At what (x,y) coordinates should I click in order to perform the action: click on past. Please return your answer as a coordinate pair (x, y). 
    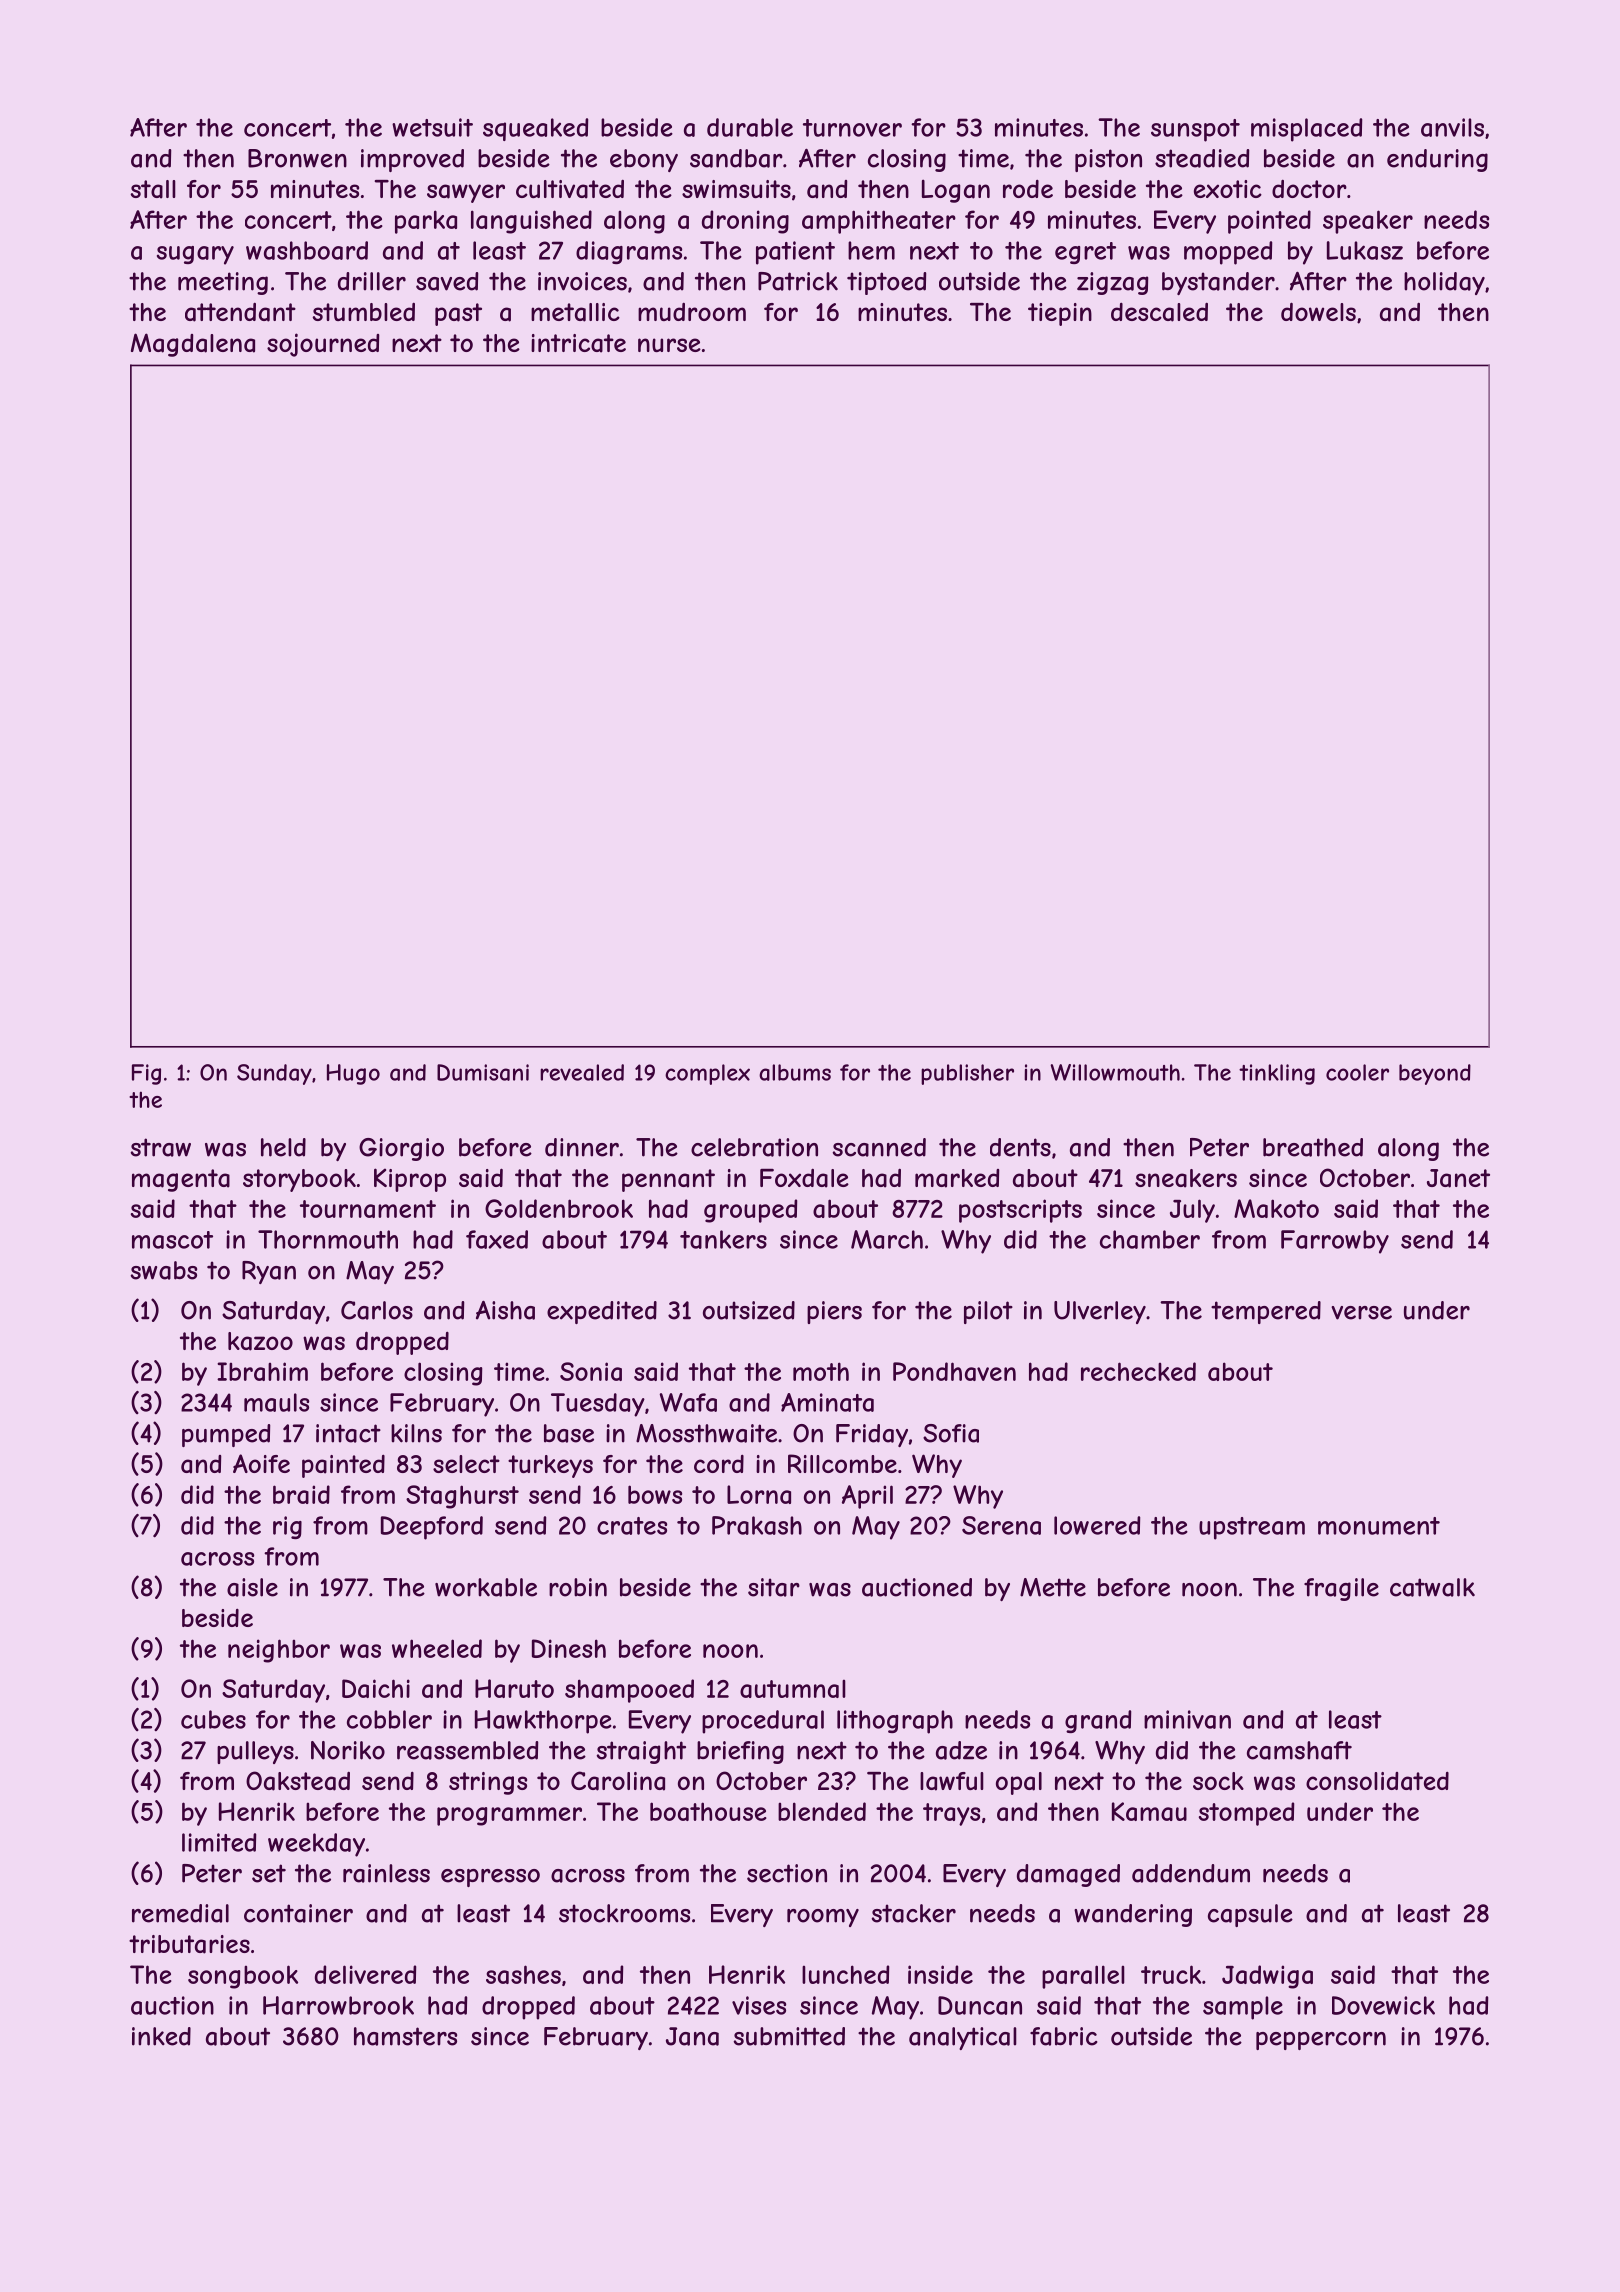
    Looking at the image, I should click on (458, 314).
